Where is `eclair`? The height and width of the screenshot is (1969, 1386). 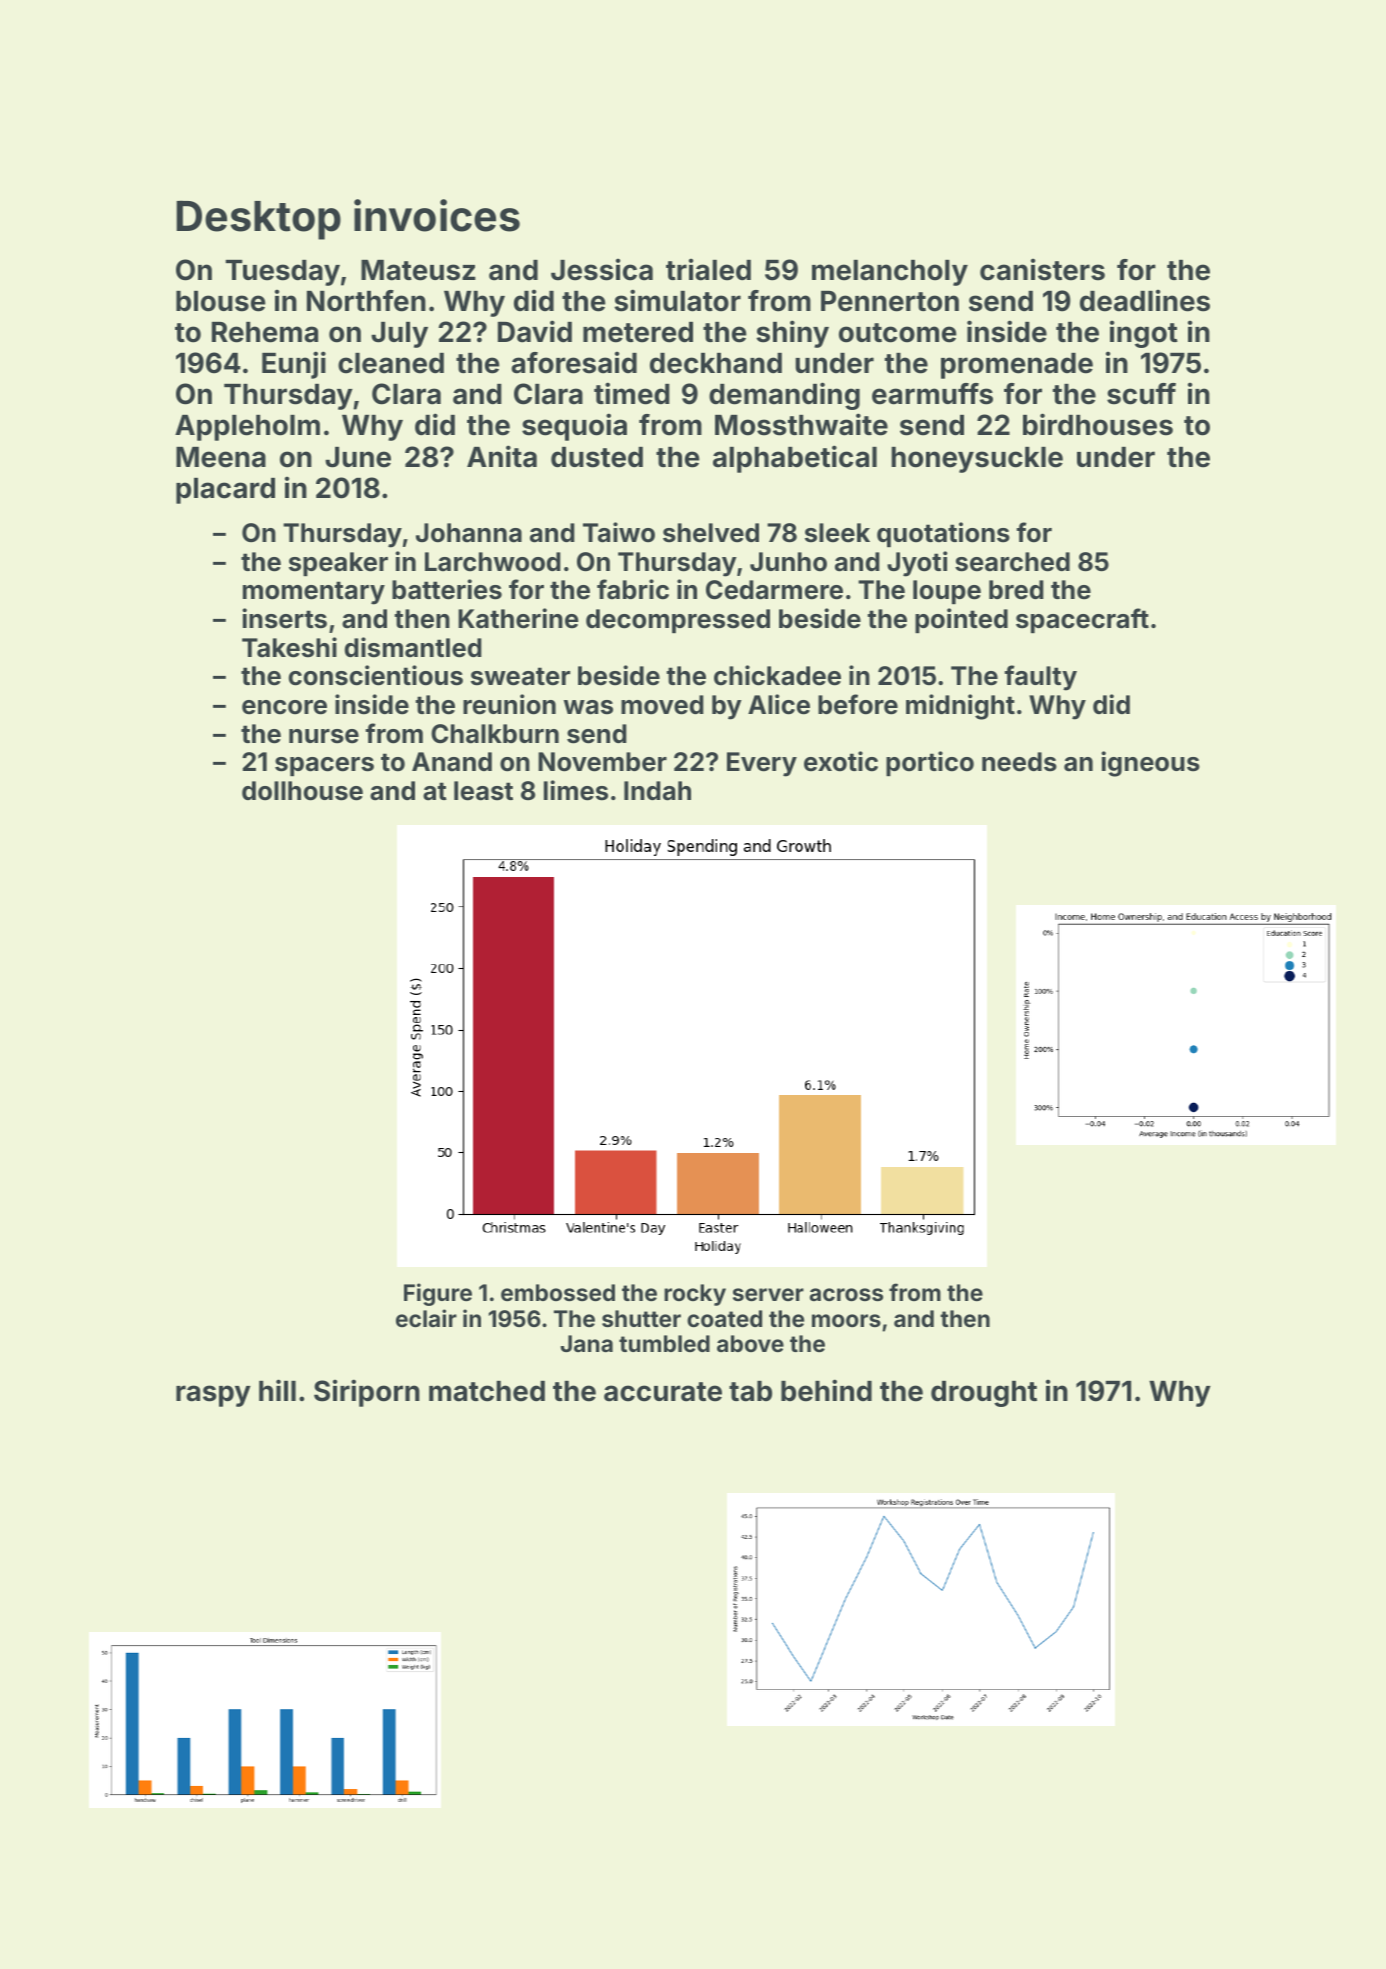 eclair is located at coordinates (426, 1318).
